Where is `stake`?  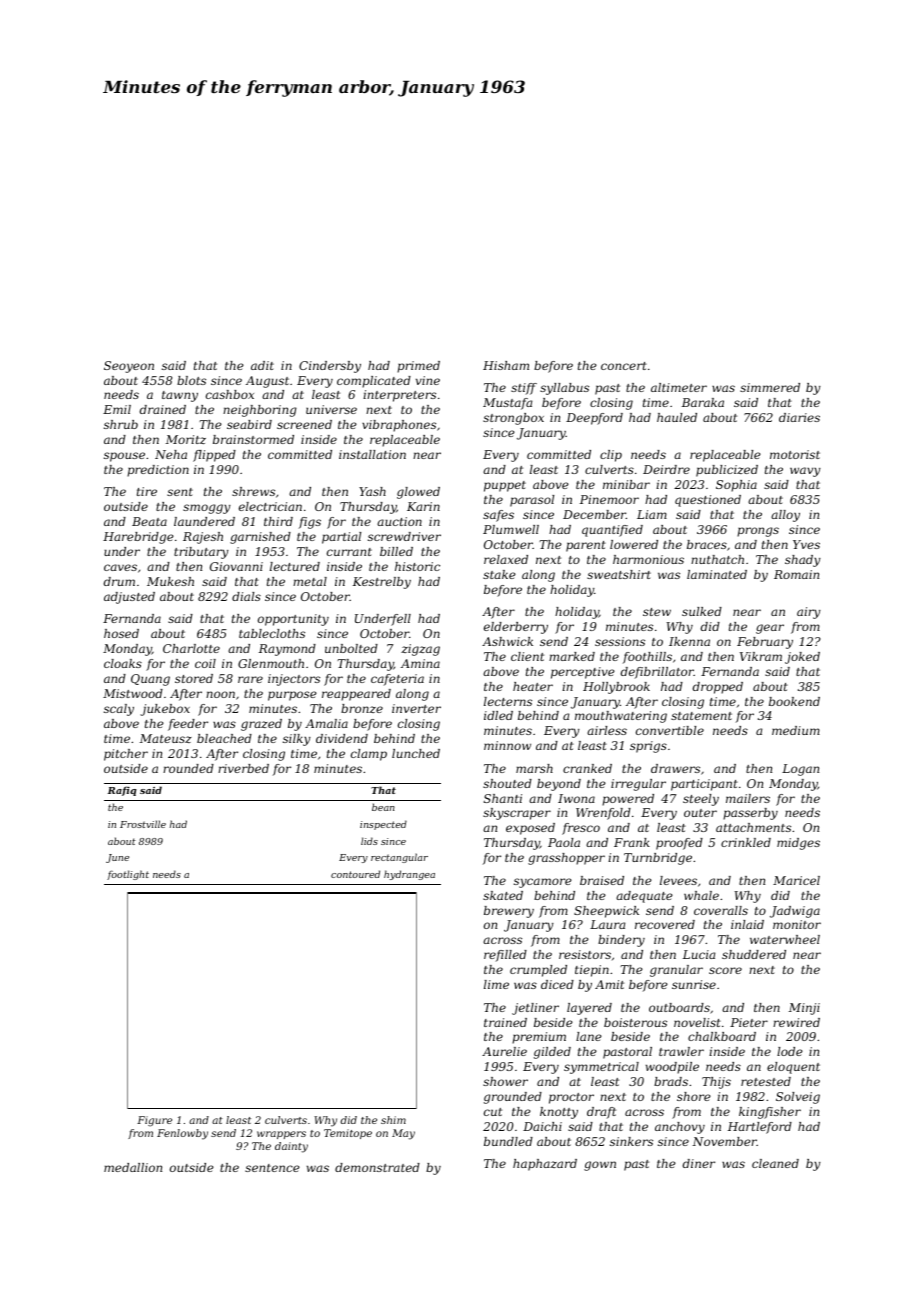 stake is located at coordinates (499, 574).
